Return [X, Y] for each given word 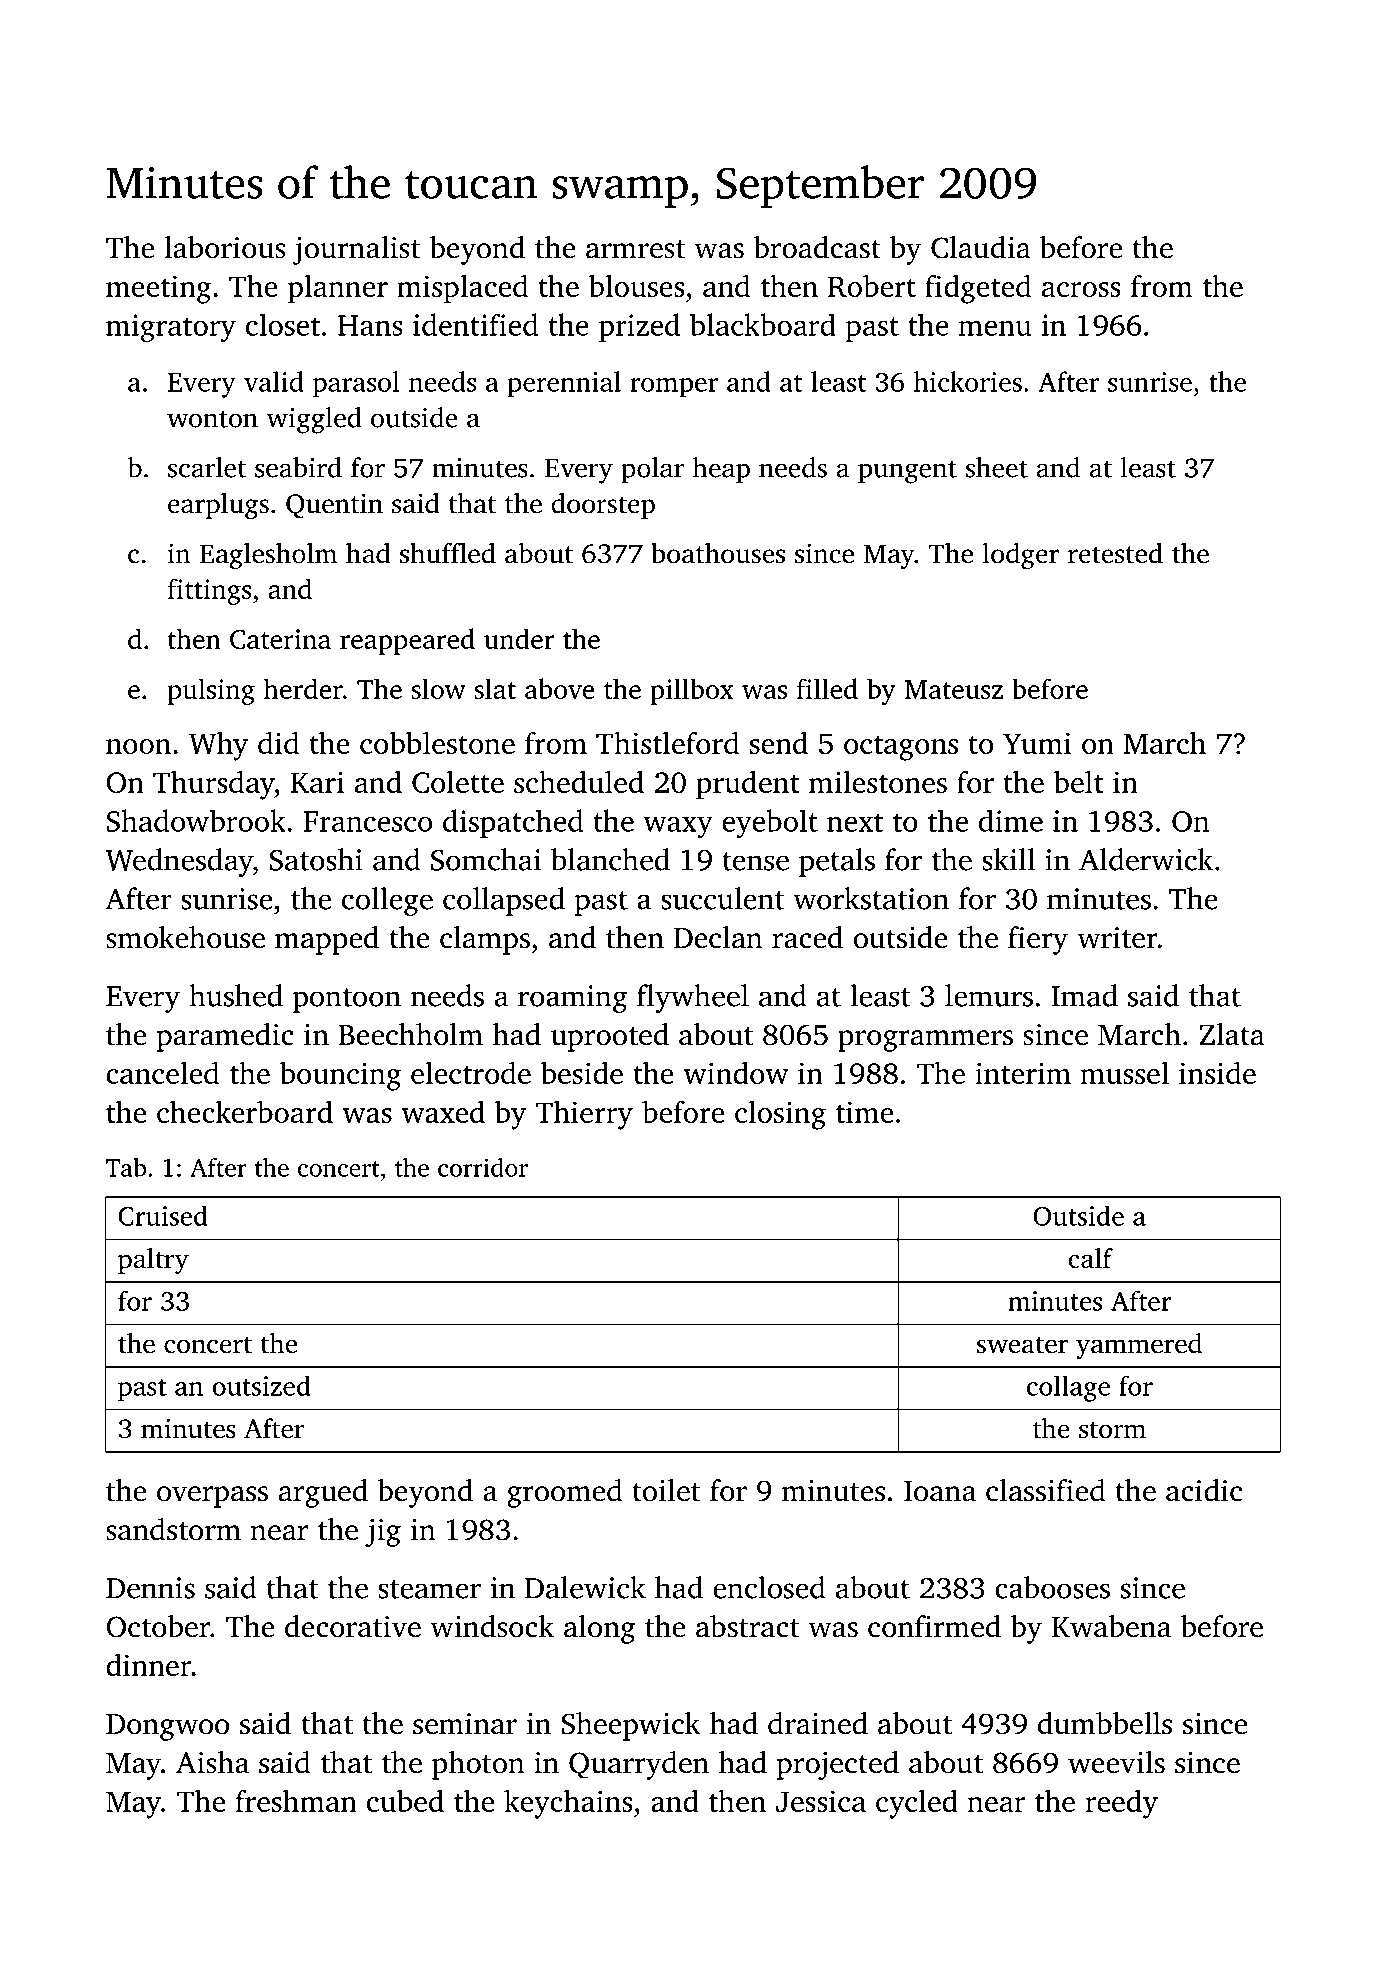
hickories [968, 381]
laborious [225, 247]
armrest [636, 249]
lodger [1020, 556]
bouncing [340, 1076]
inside [1217, 1072]
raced [807, 937]
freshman [296, 1800]
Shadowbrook [196, 820]
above [560, 688]
